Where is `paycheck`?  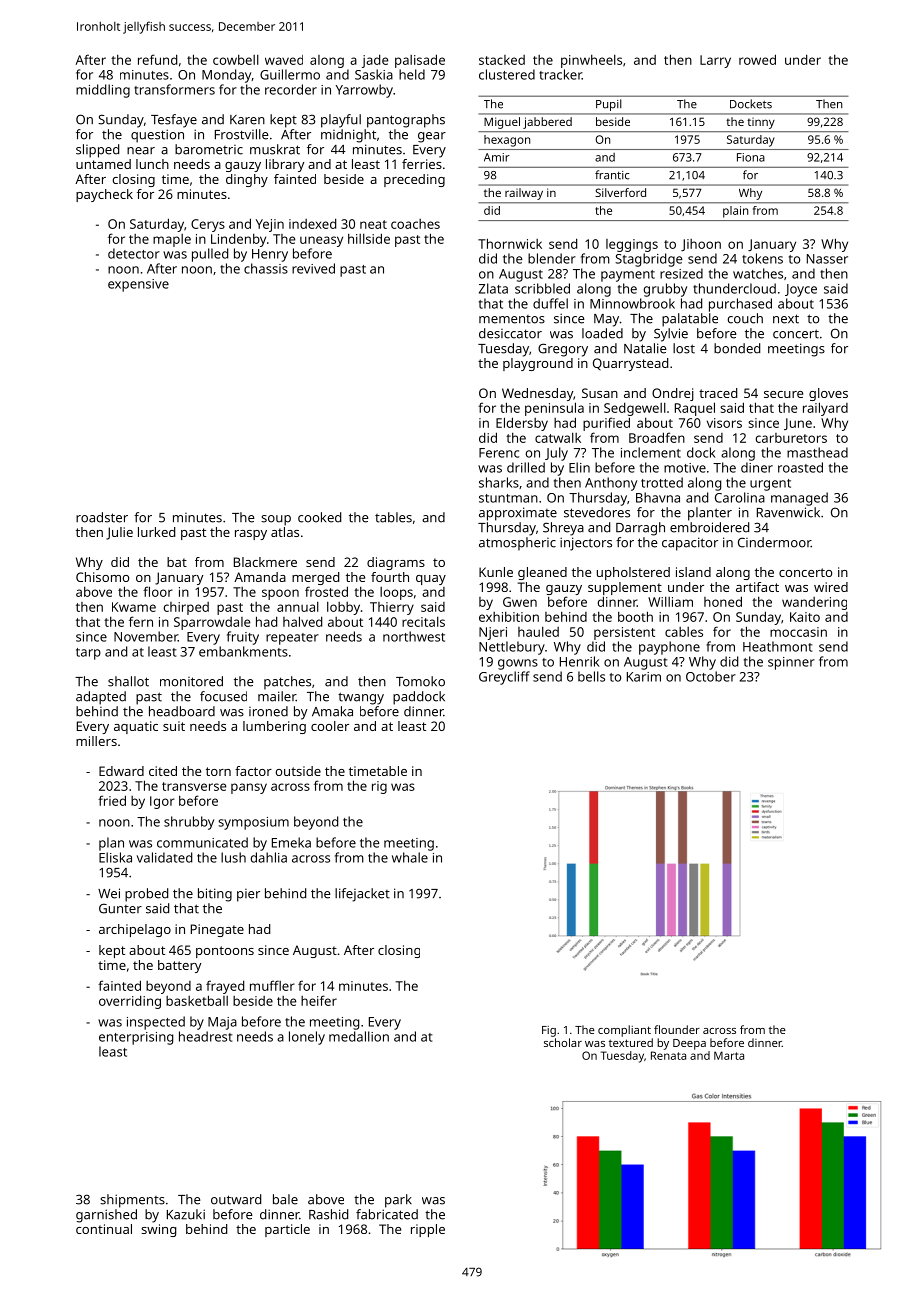 paycheck is located at coordinates (104, 195).
